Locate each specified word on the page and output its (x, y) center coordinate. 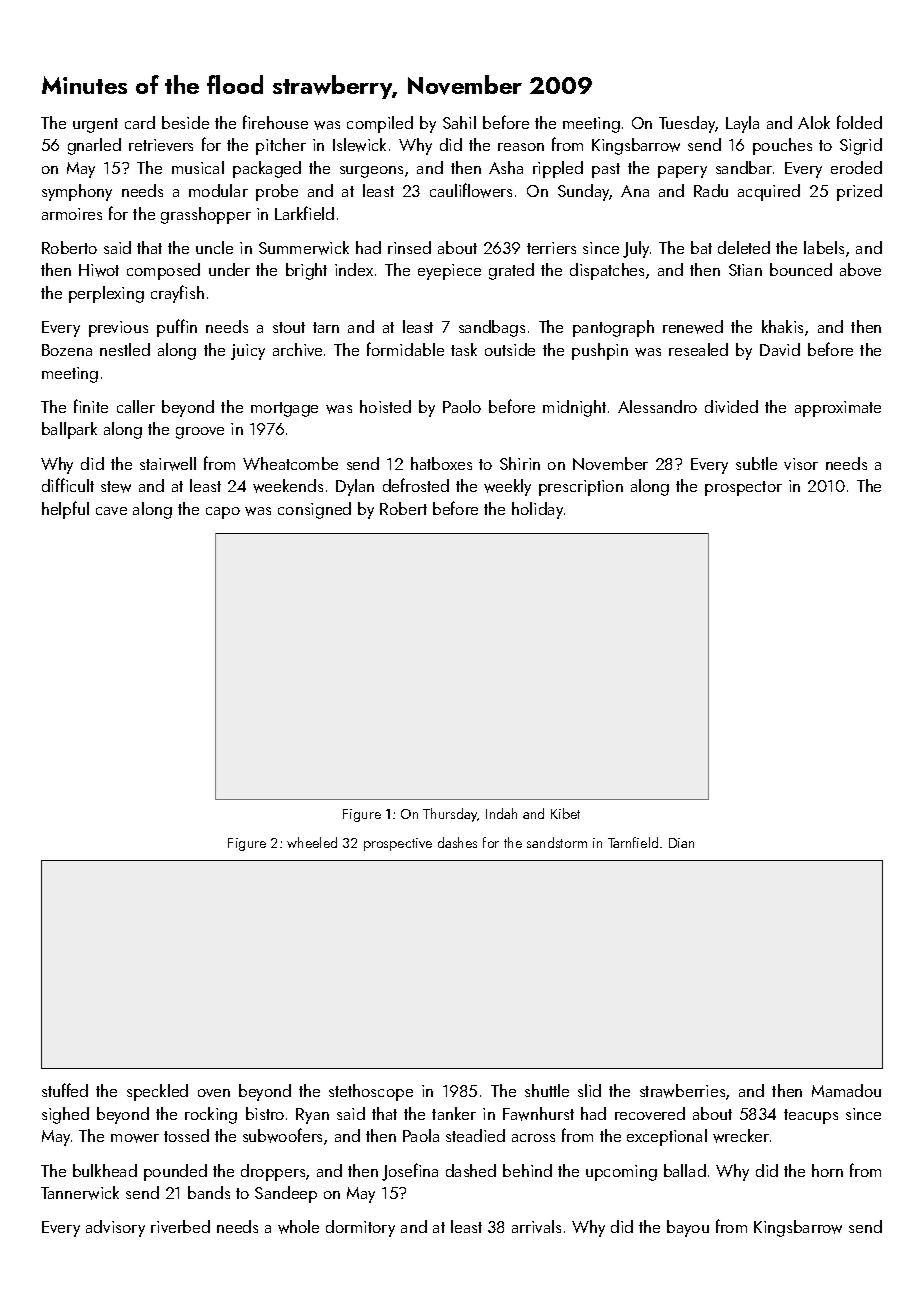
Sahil (459, 122)
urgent (95, 125)
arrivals (536, 1226)
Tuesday (687, 124)
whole (298, 1227)
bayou (688, 1228)
